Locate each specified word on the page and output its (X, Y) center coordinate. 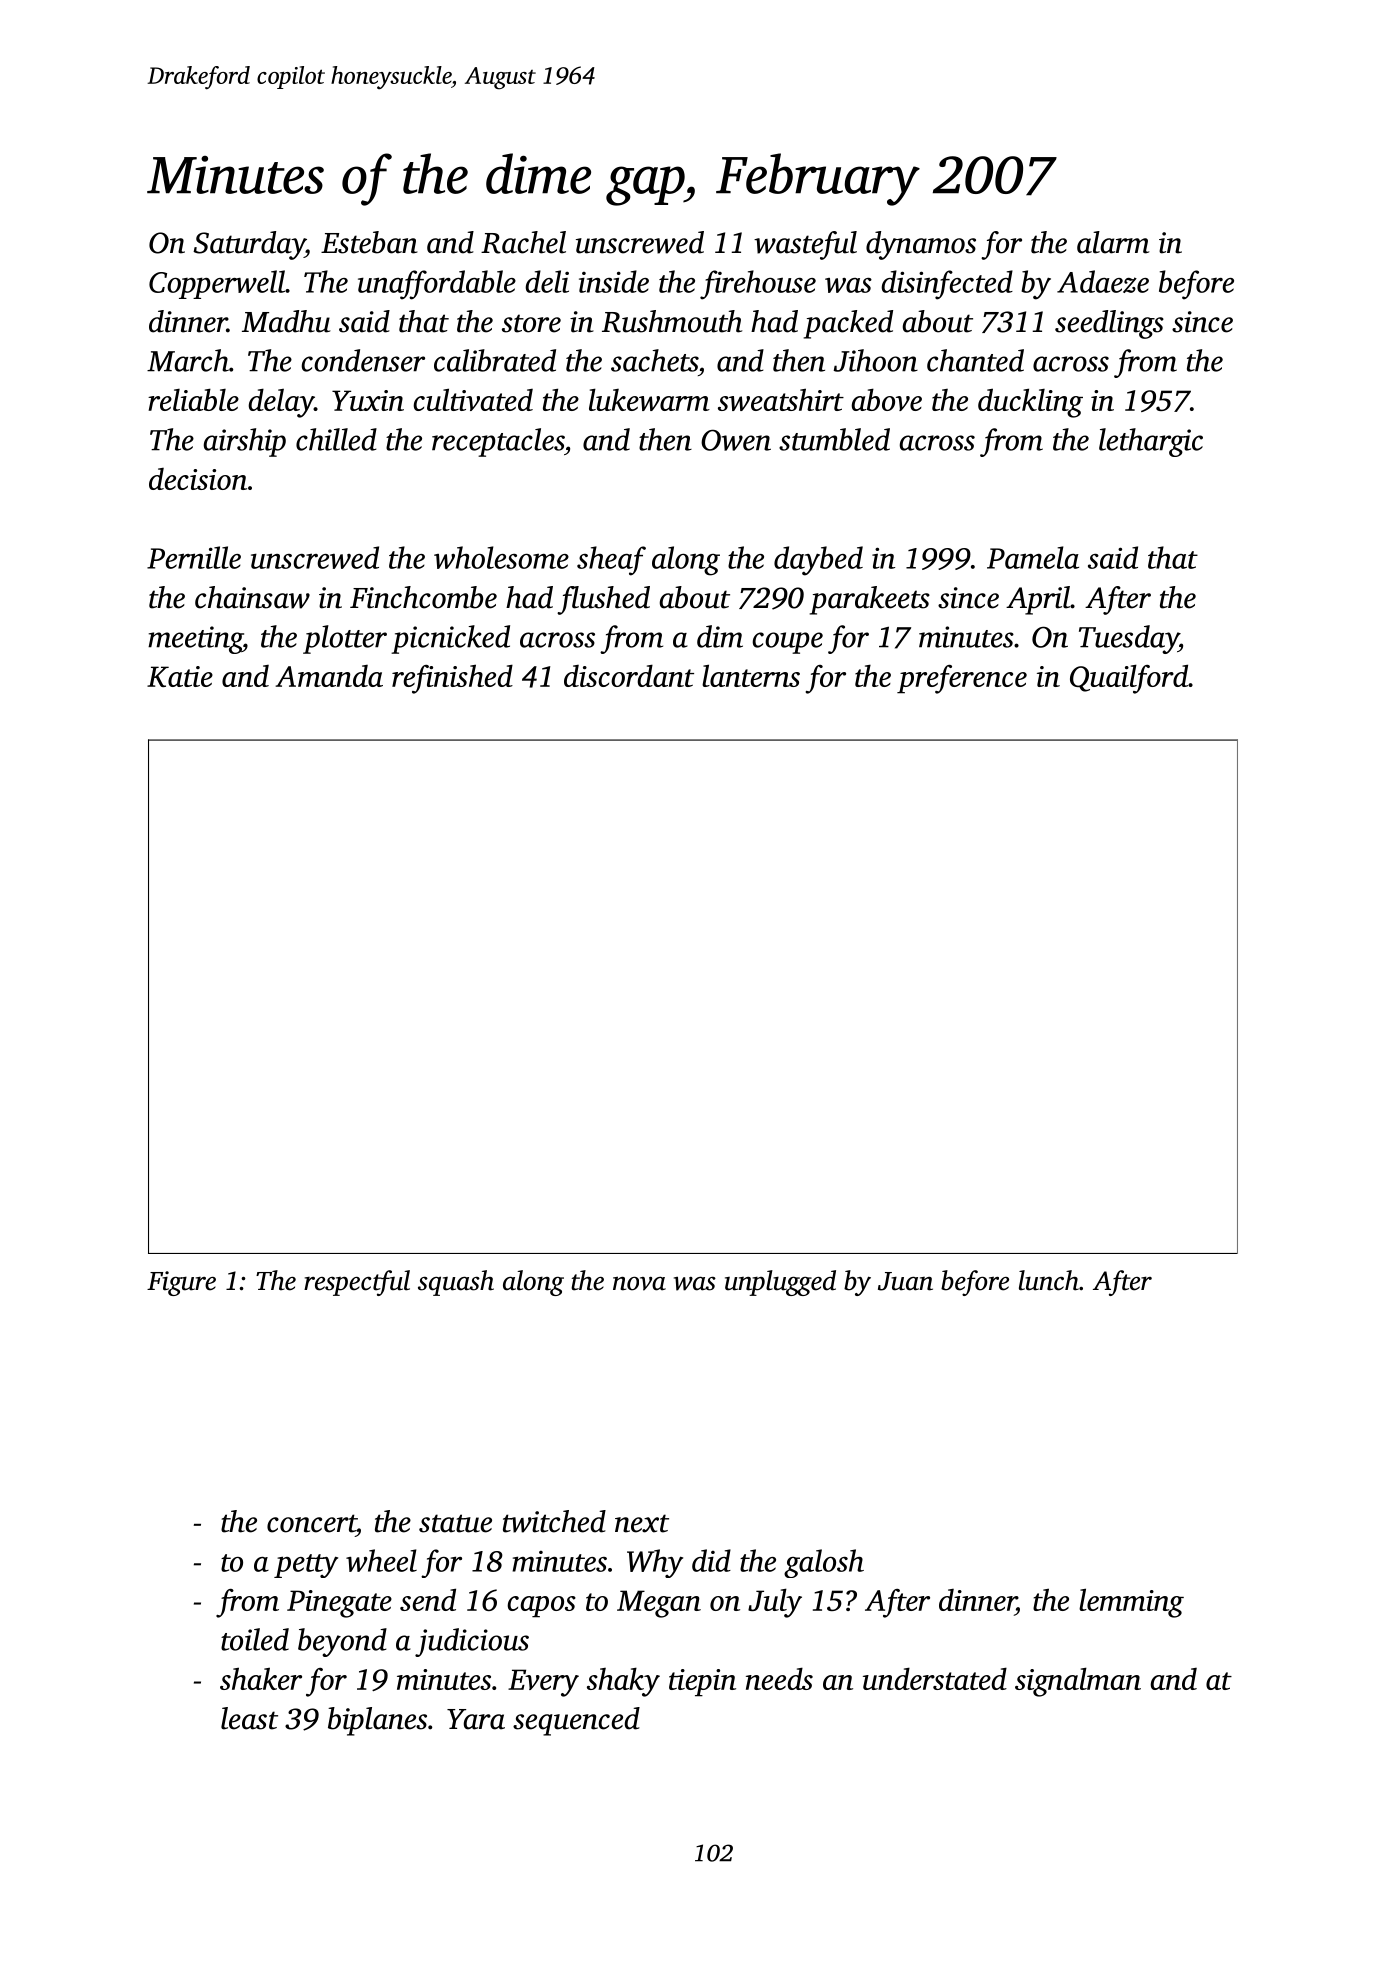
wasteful (805, 245)
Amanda (329, 676)
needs (779, 1678)
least (249, 1718)
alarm (1113, 242)
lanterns (751, 675)
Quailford (1129, 679)
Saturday (249, 245)
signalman (1078, 1682)
